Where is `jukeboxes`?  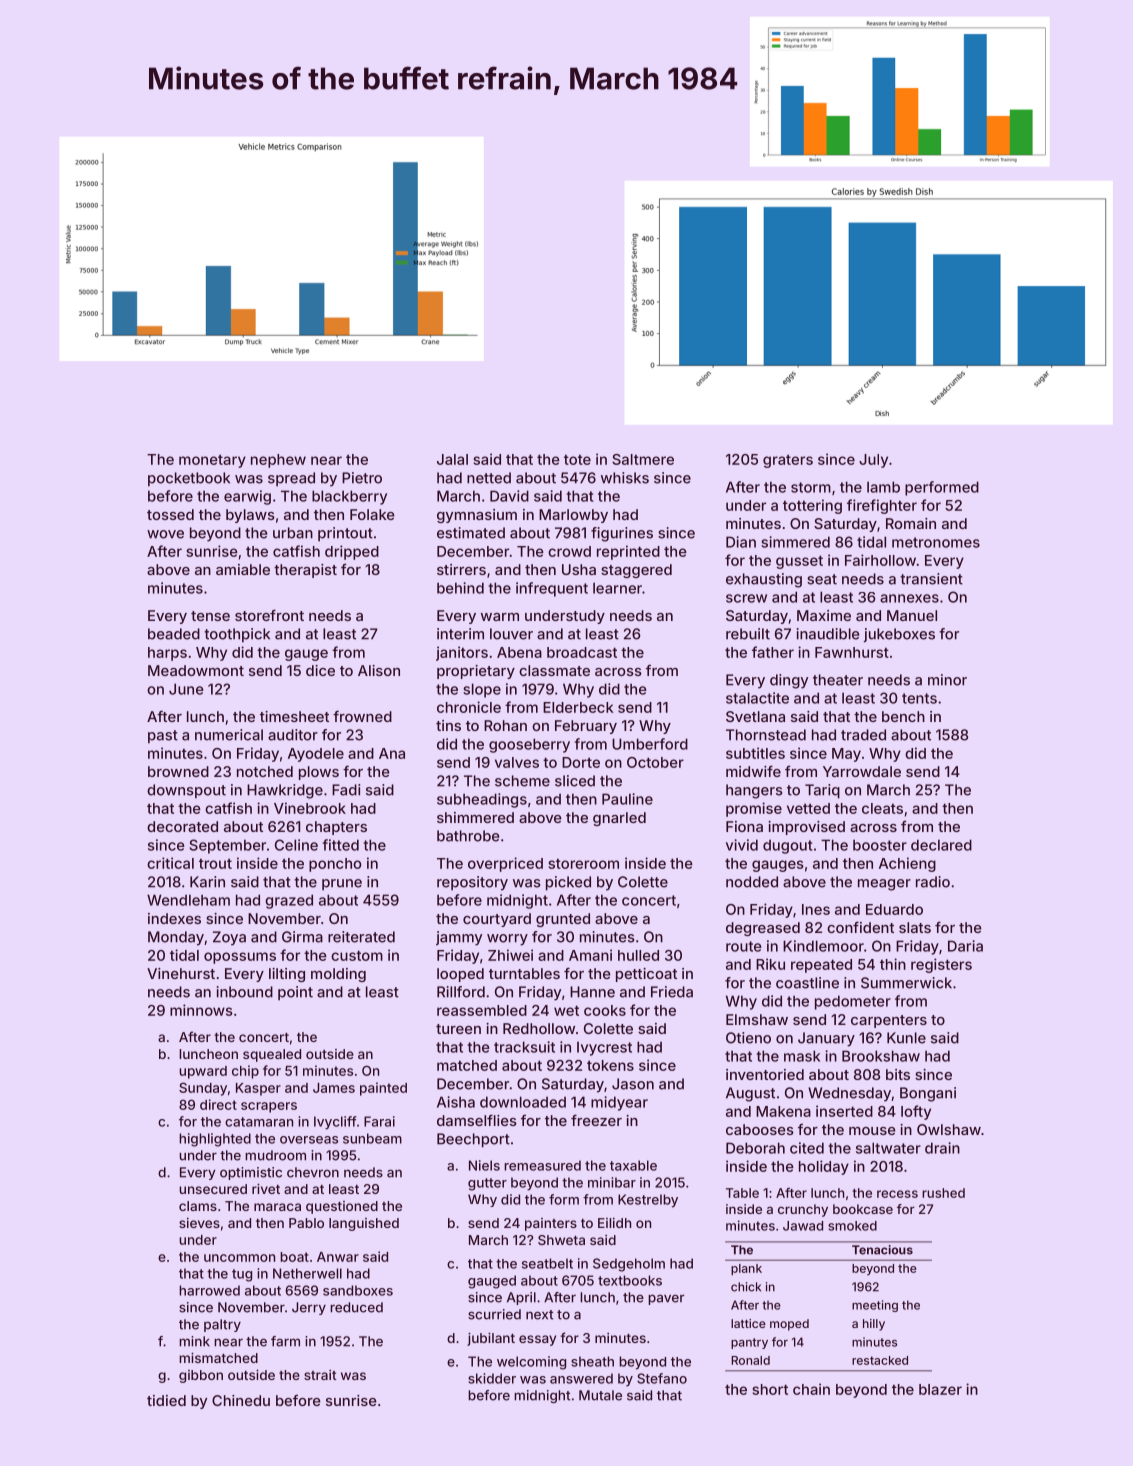
jukeboxes is located at coordinates (899, 635).
